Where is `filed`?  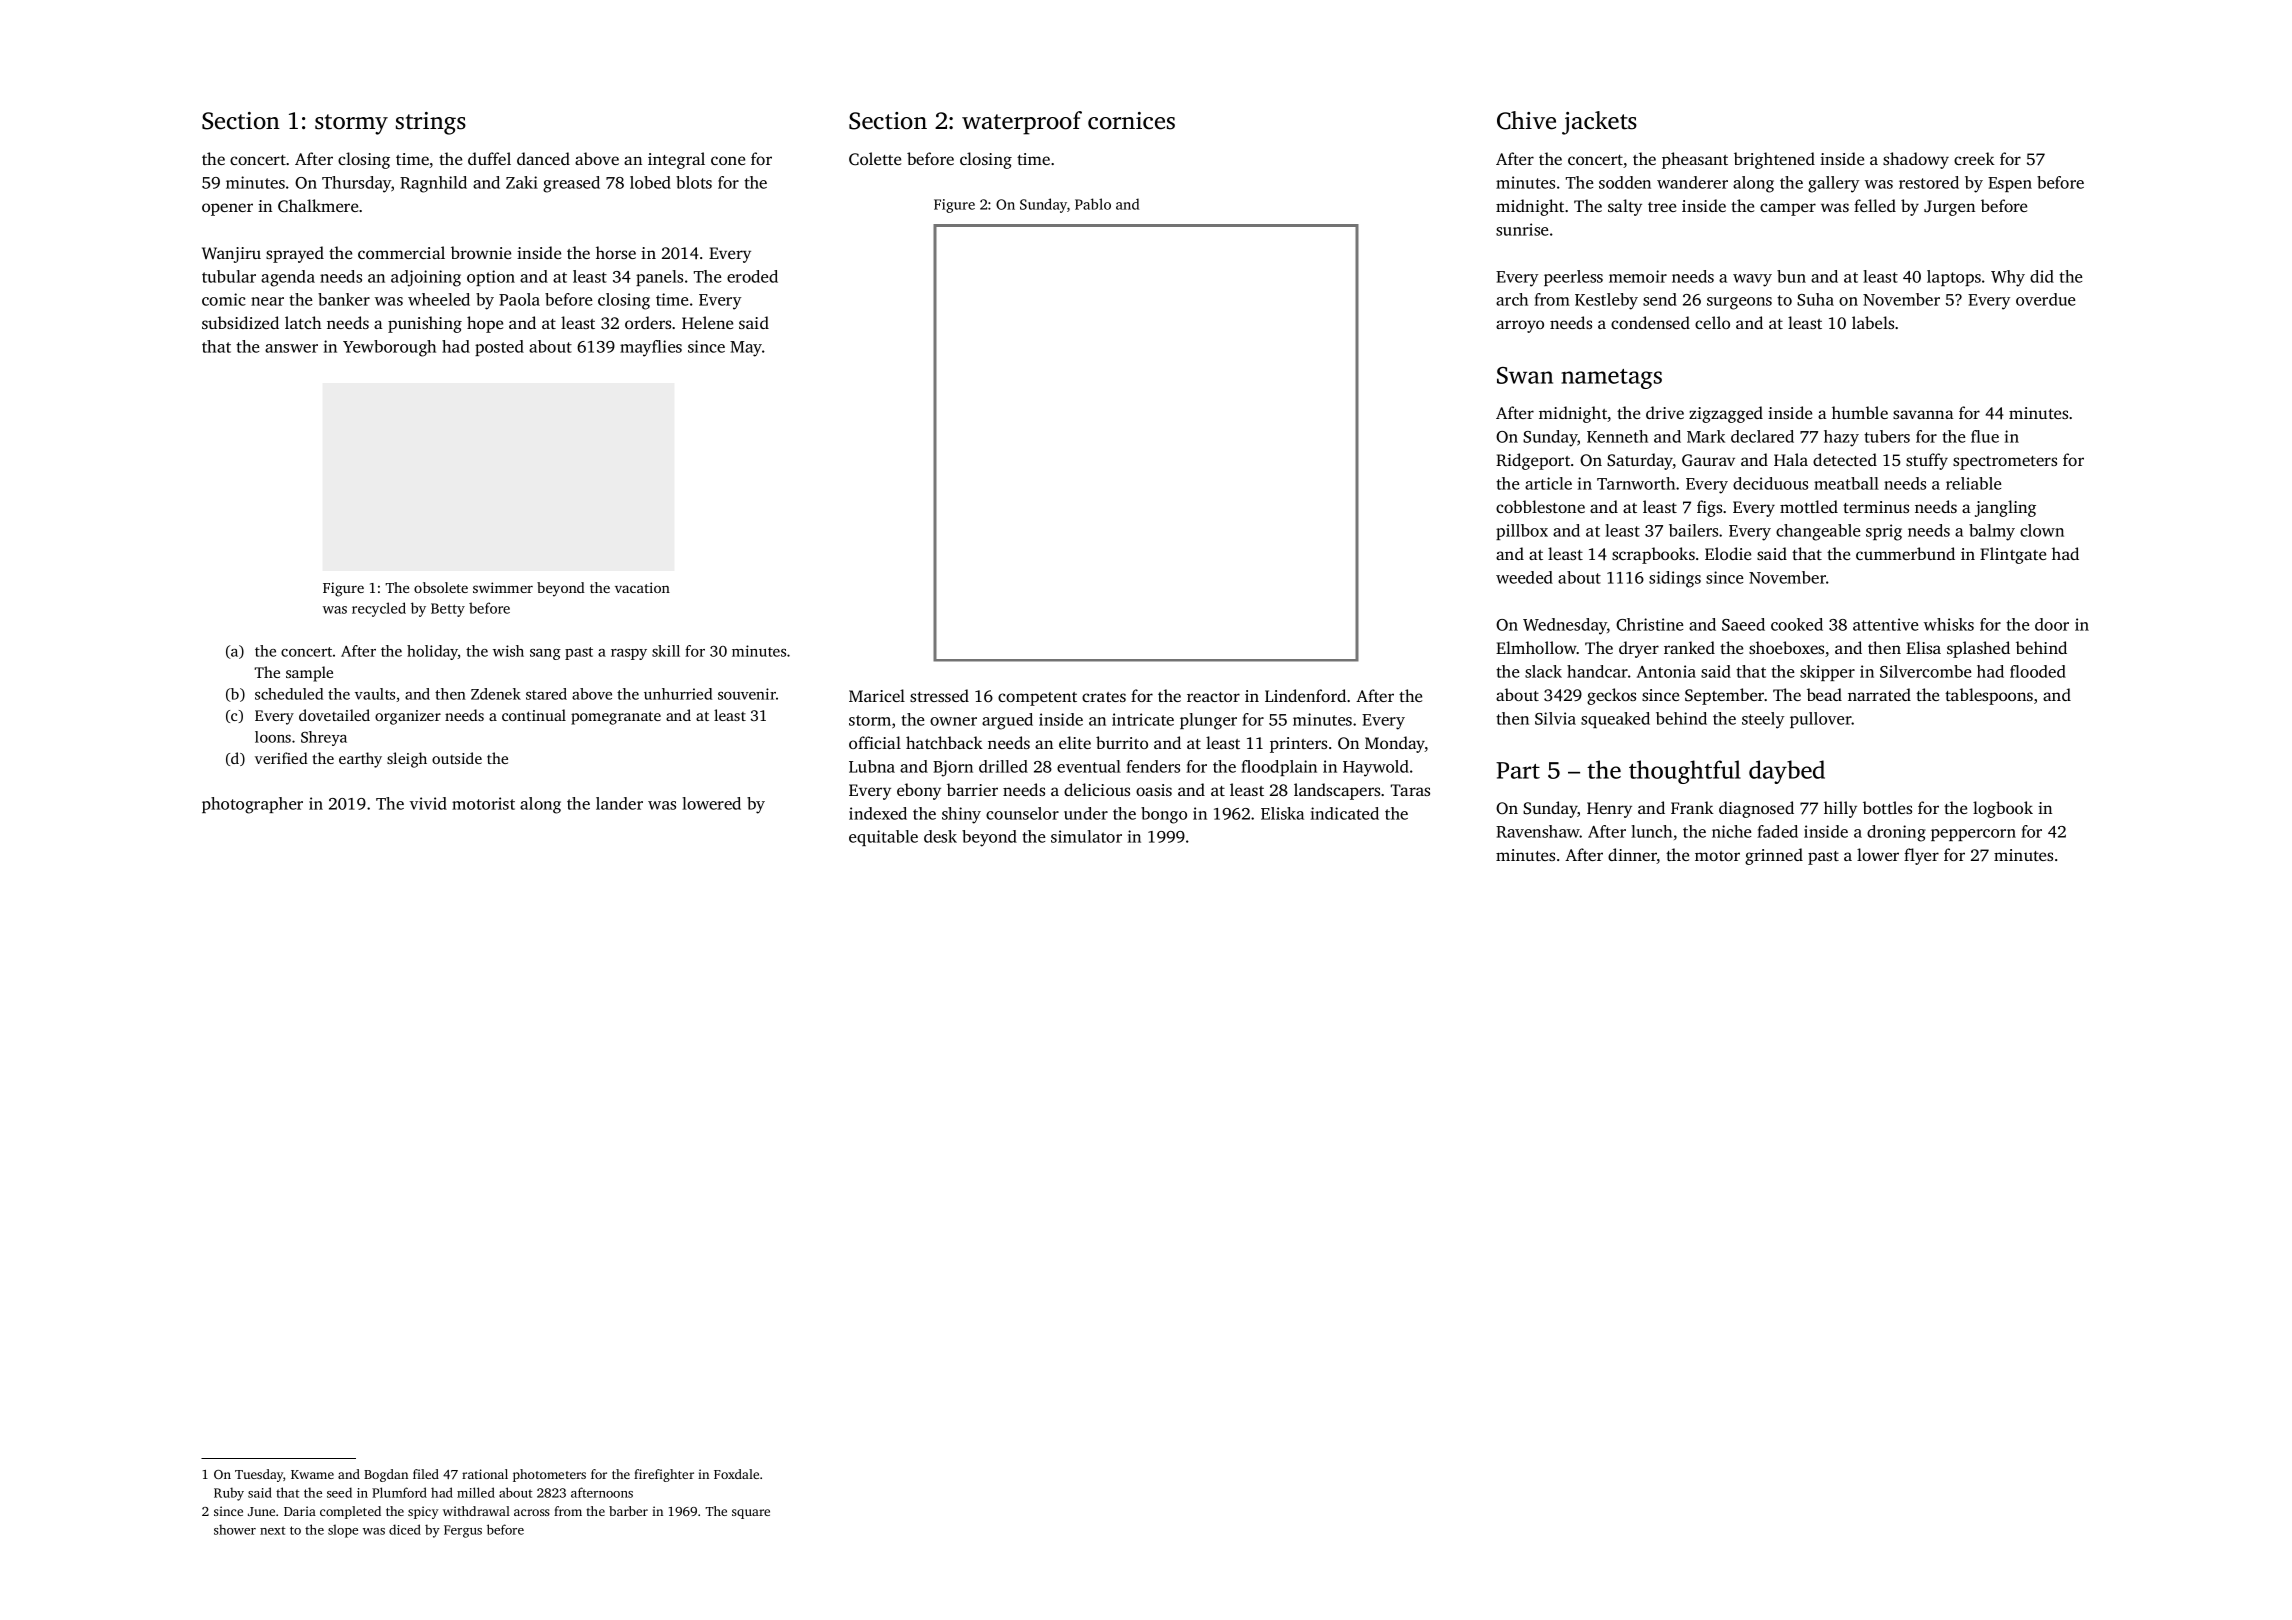
filed is located at coordinates (426, 1474).
